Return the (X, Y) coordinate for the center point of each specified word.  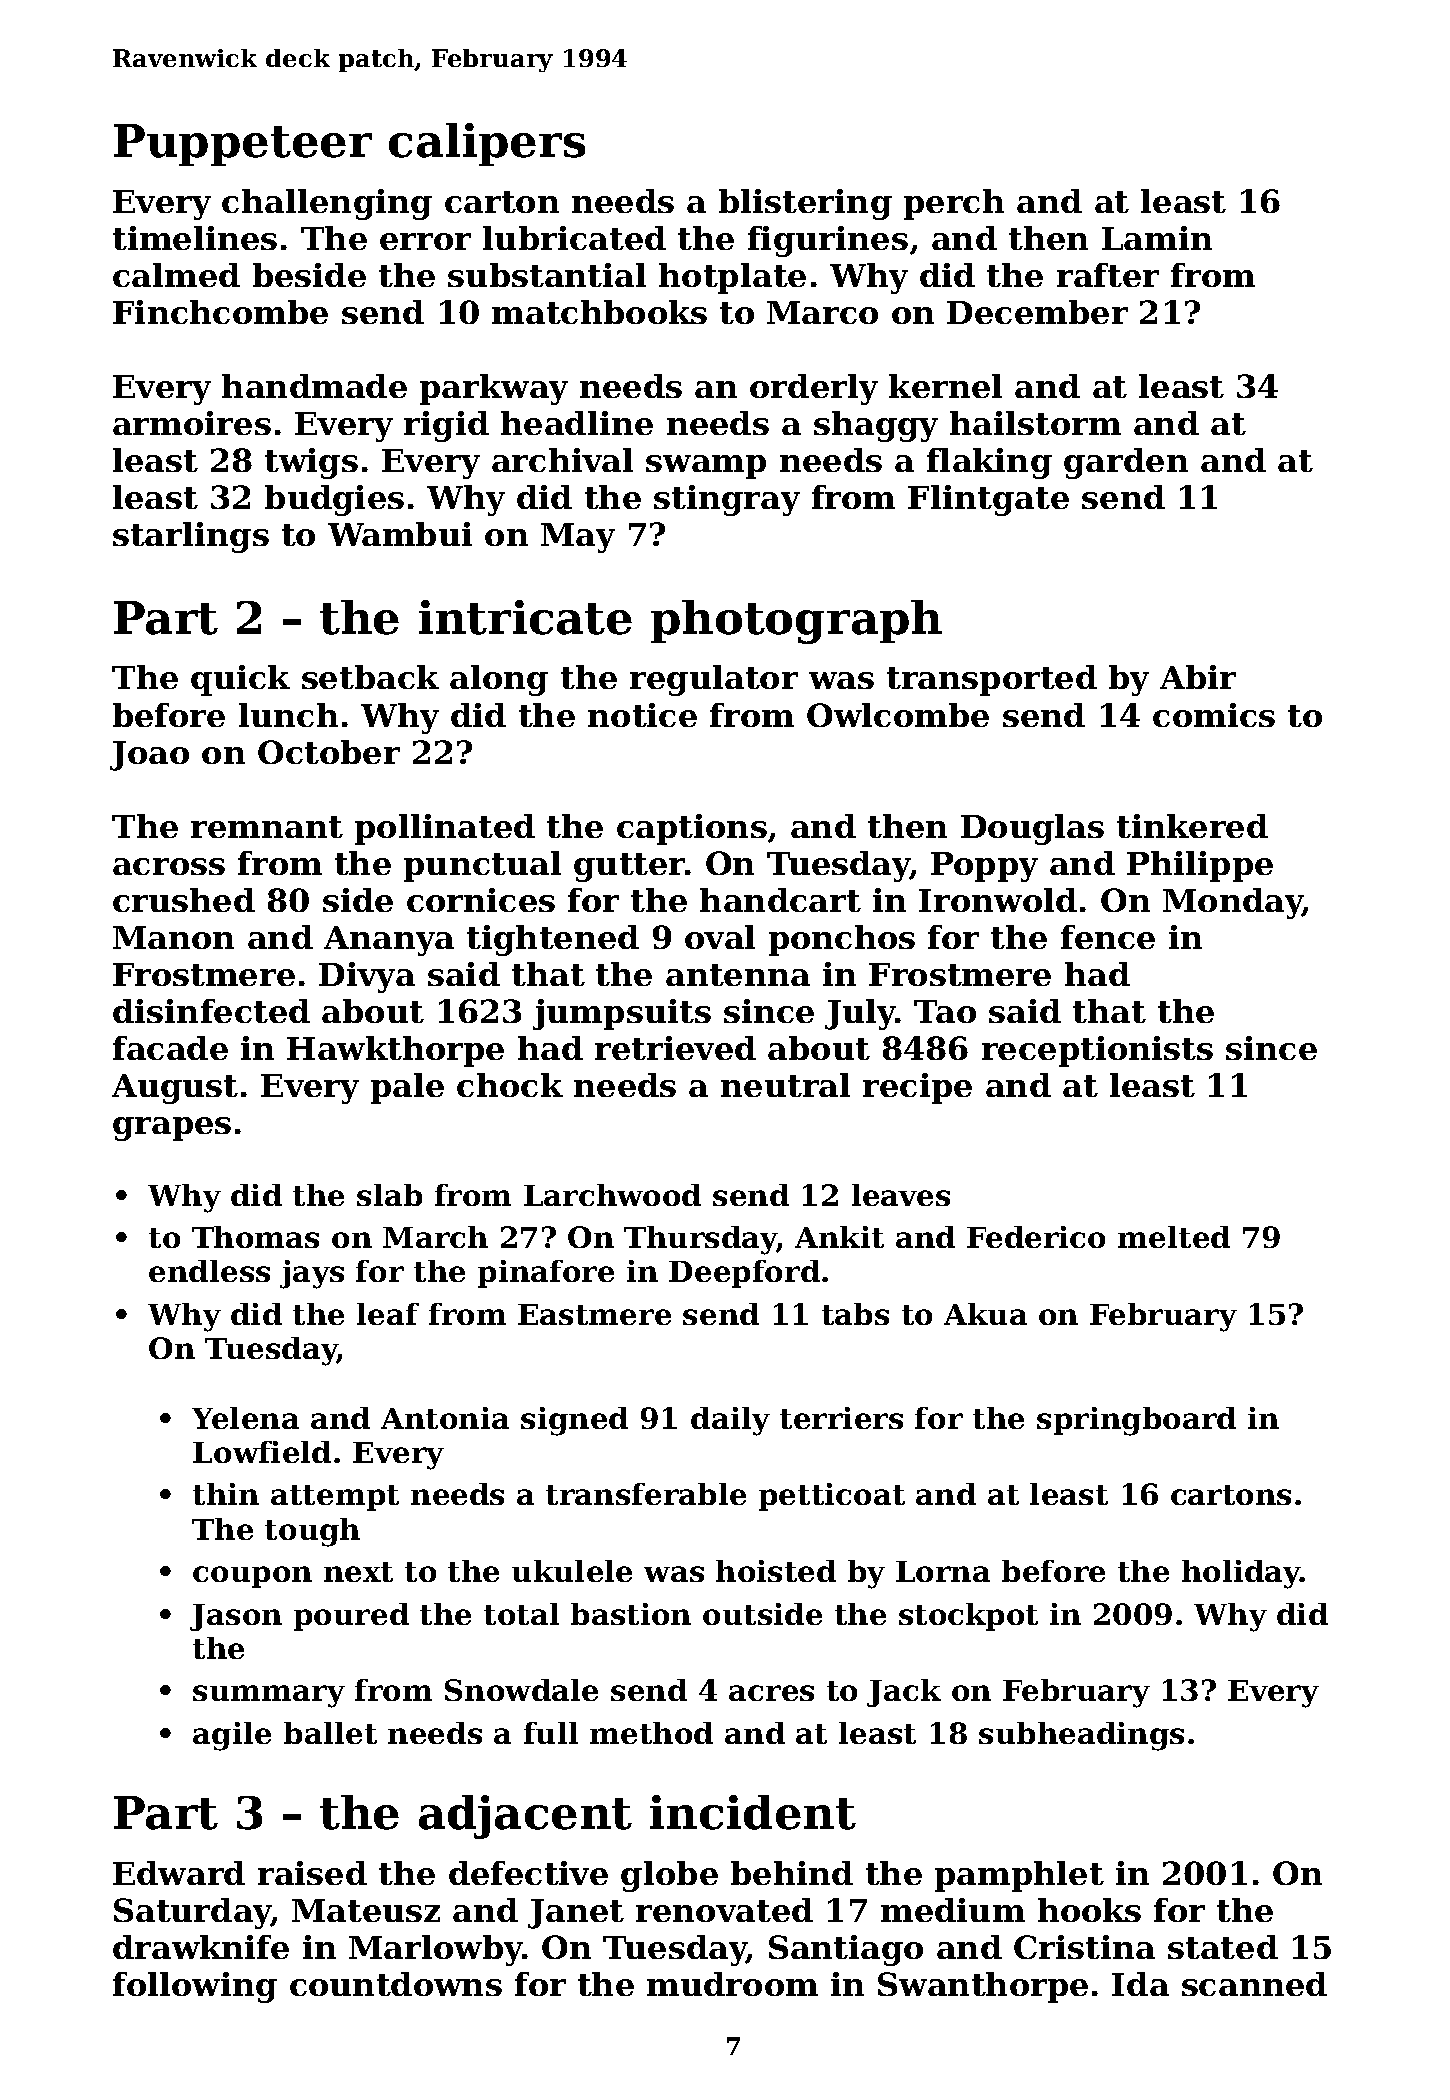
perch (954, 204)
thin (226, 1494)
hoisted (776, 1571)
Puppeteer (243, 145)
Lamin (1157, 238)
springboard (1136, 1421)
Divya (367, 977)
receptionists (1097, 1051)
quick (240, 680)
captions (692, 829)
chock (510, 1085)
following (195, 1987)
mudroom (732, 1984)
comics (1214, 715)
